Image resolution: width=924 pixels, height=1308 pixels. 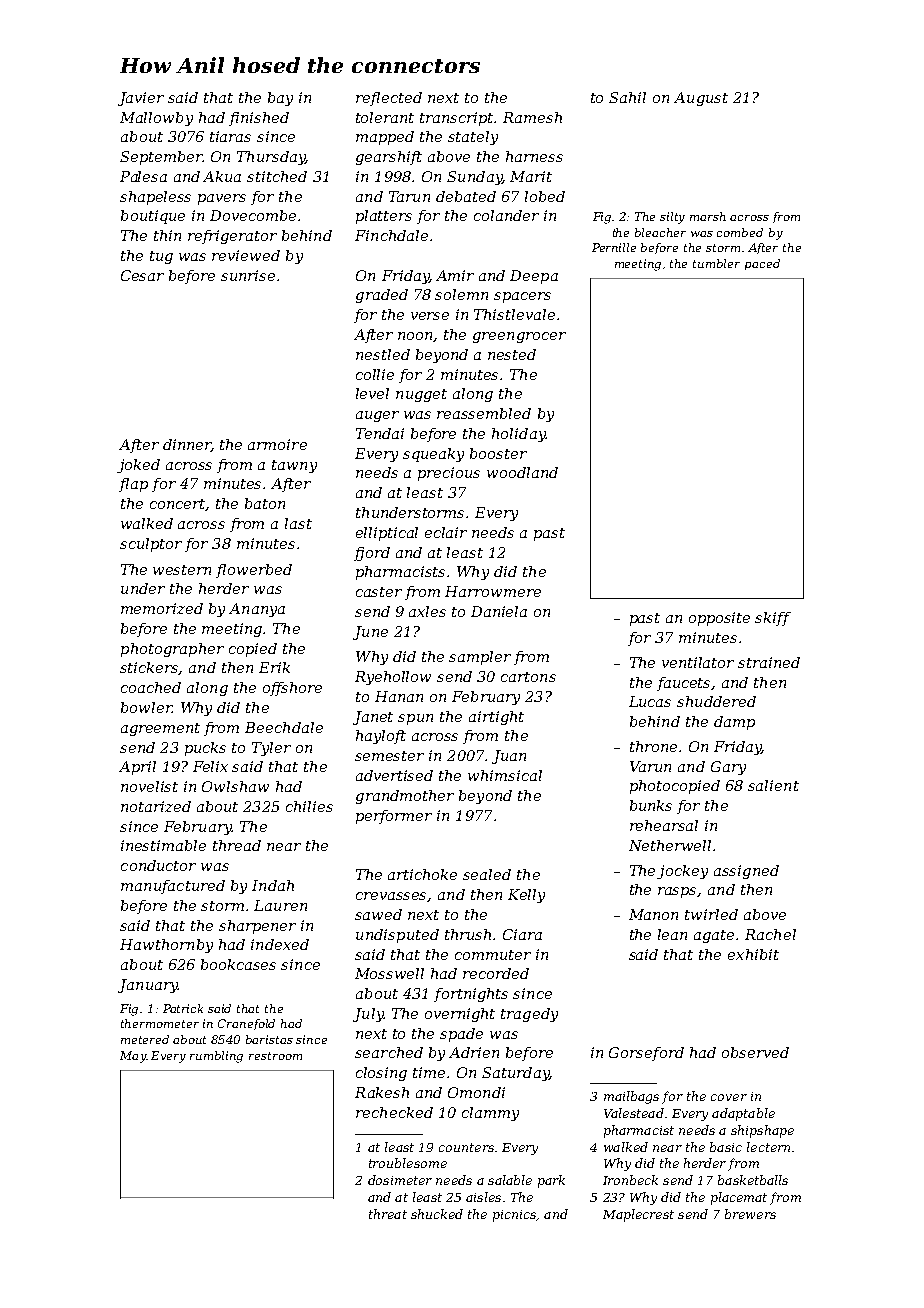 I want to click on Lauren, so click(x=280, y=905).
